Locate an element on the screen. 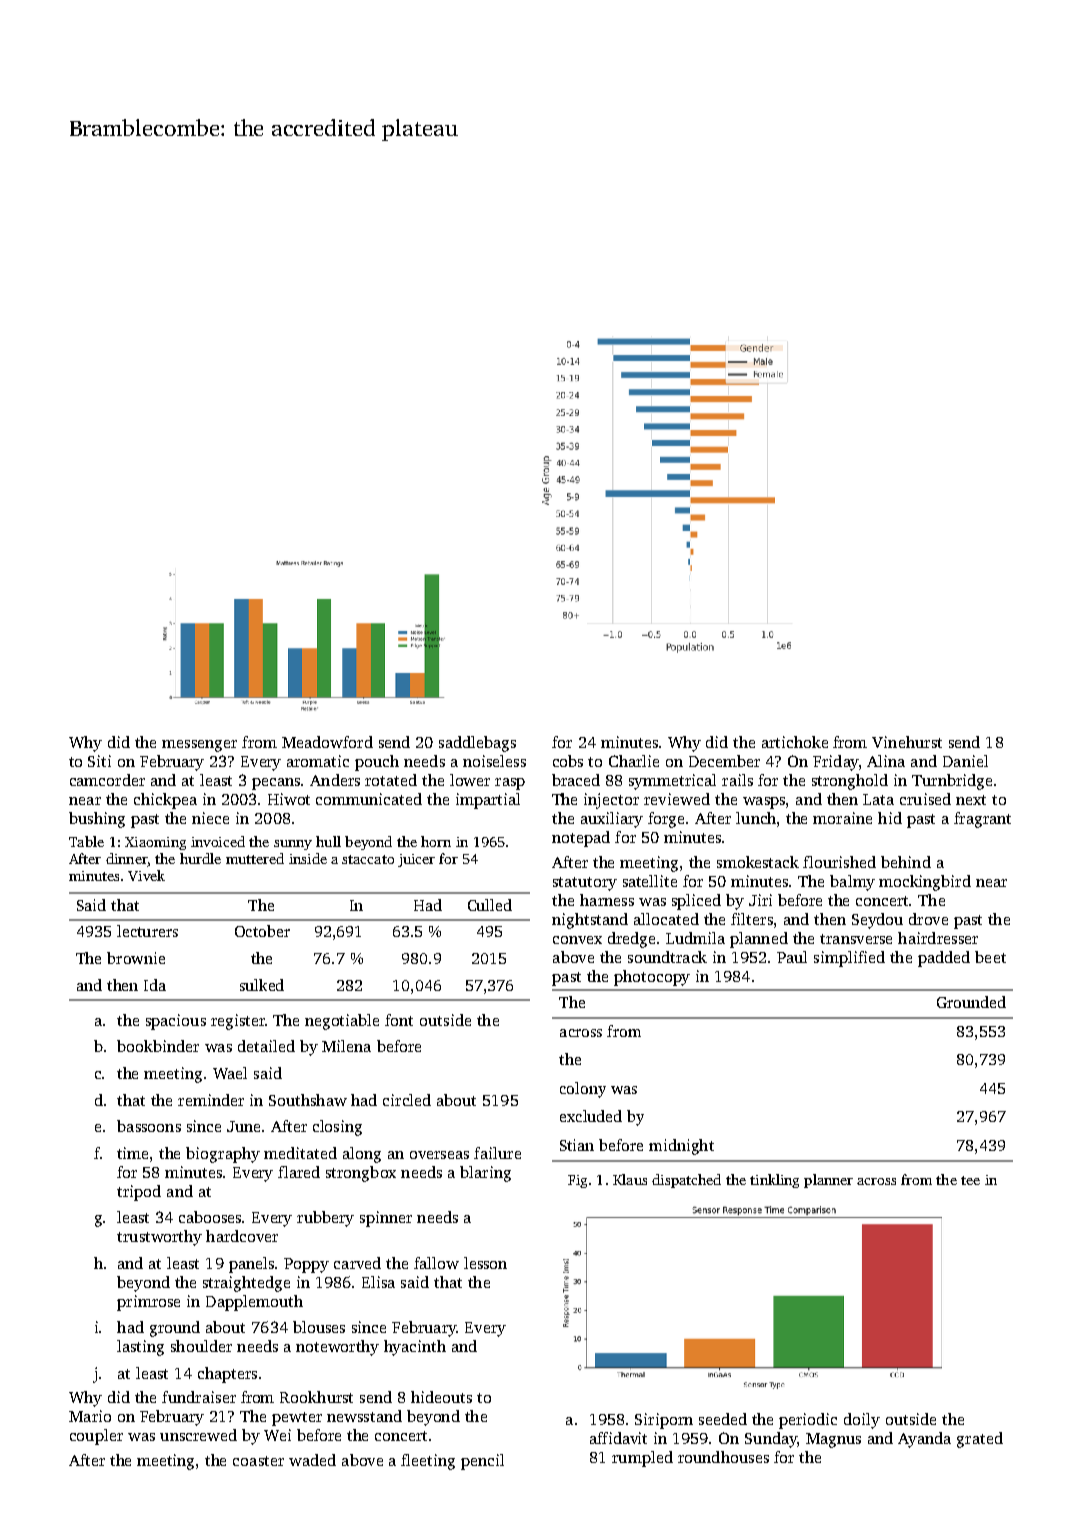 The image size is (1082, 1530). register is located at coordinates (238, 1022).
